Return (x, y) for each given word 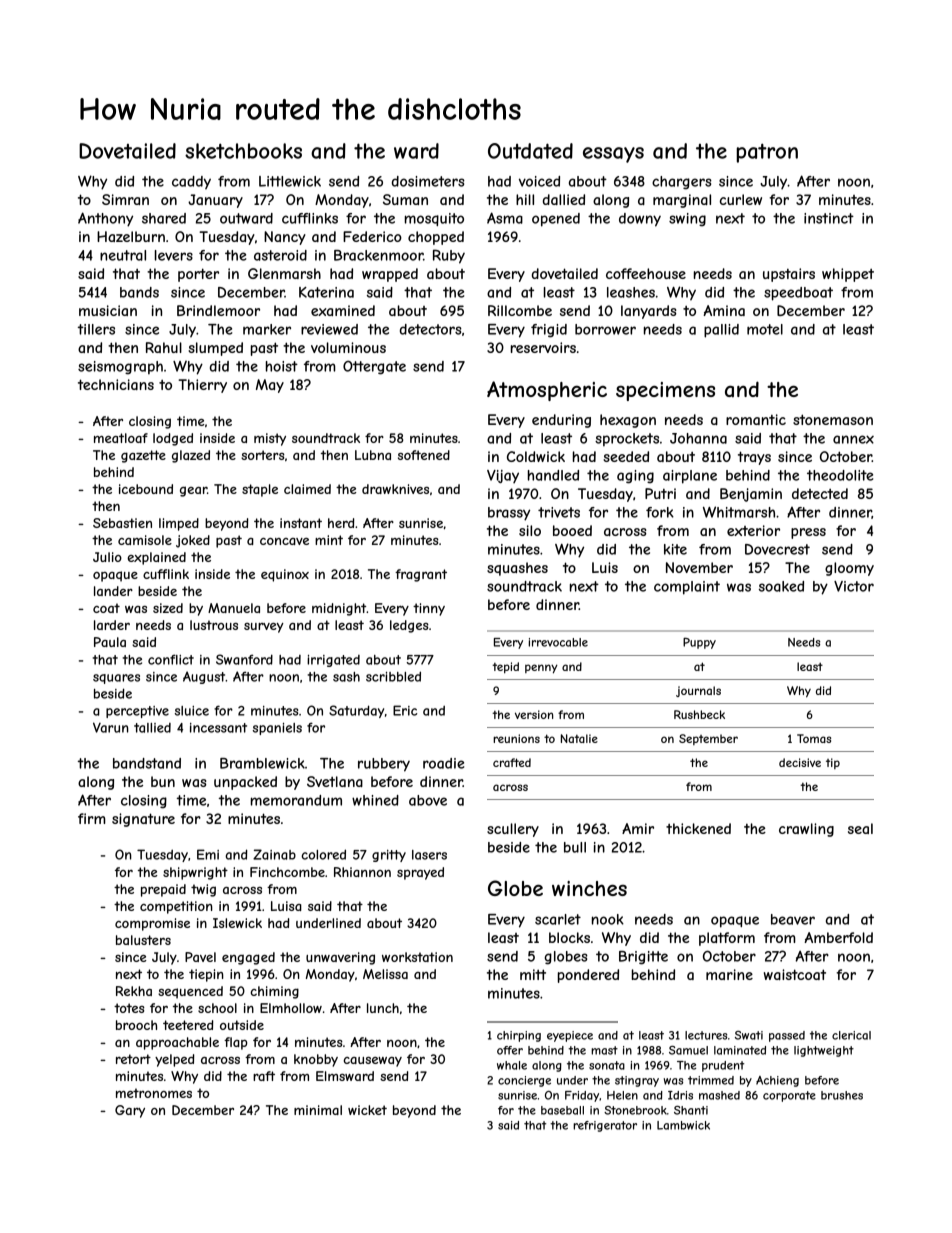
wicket (367, 1110)
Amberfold (838, 937)
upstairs (789, 275)
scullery (513, 830)
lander (113, 591)
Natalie (579, 738)
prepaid (163, 890)
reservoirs (543, 347)
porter (198, 275)
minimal (318, 1110)
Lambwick (683, 1125)
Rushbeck (699, 714)
